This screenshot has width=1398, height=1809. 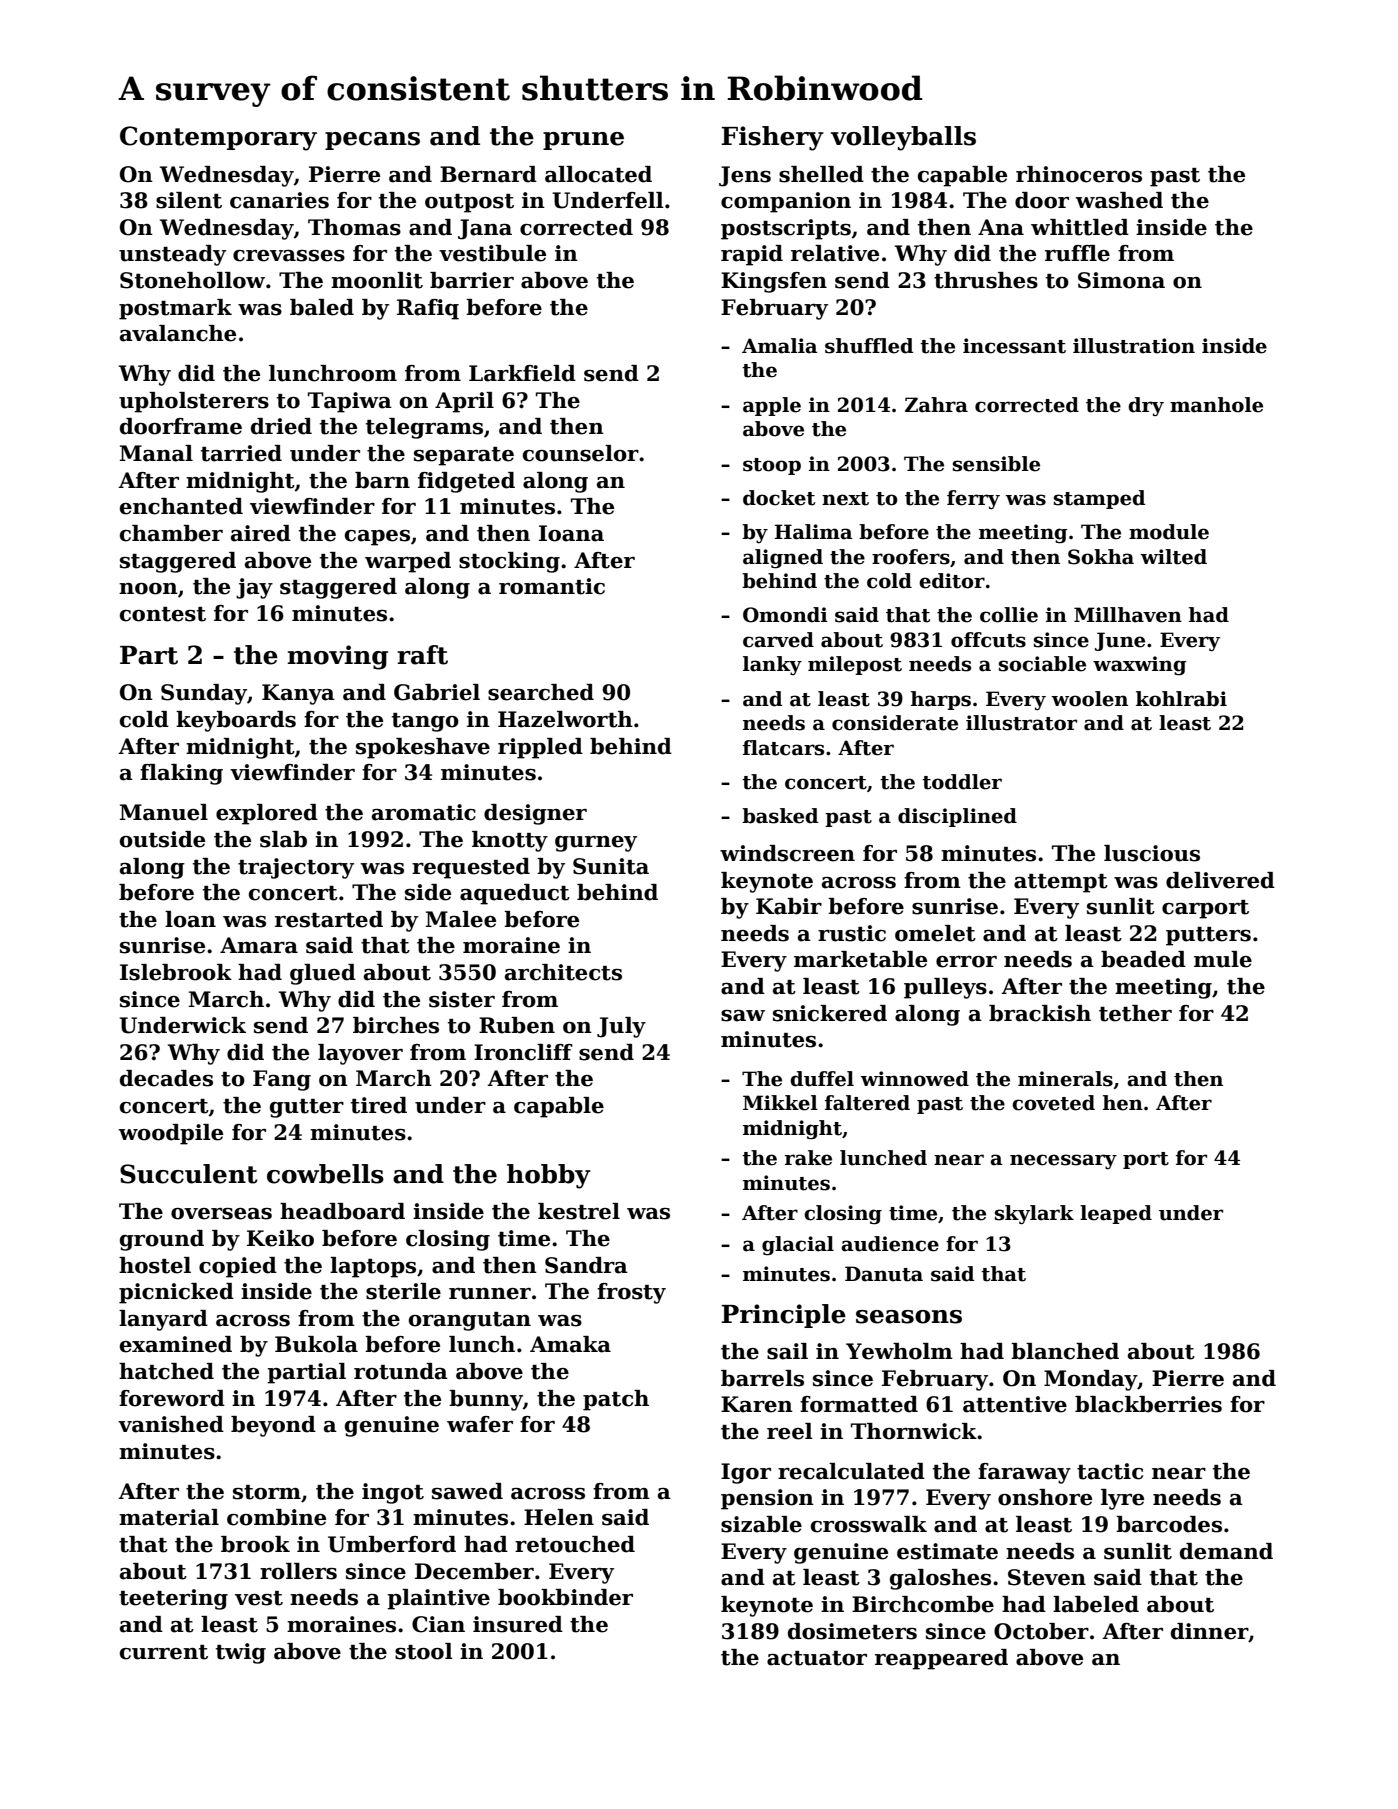 What do you see at coordinates (957, 817) in the screenshot?
I see `disciplined` at bounding box center [957, 817].
